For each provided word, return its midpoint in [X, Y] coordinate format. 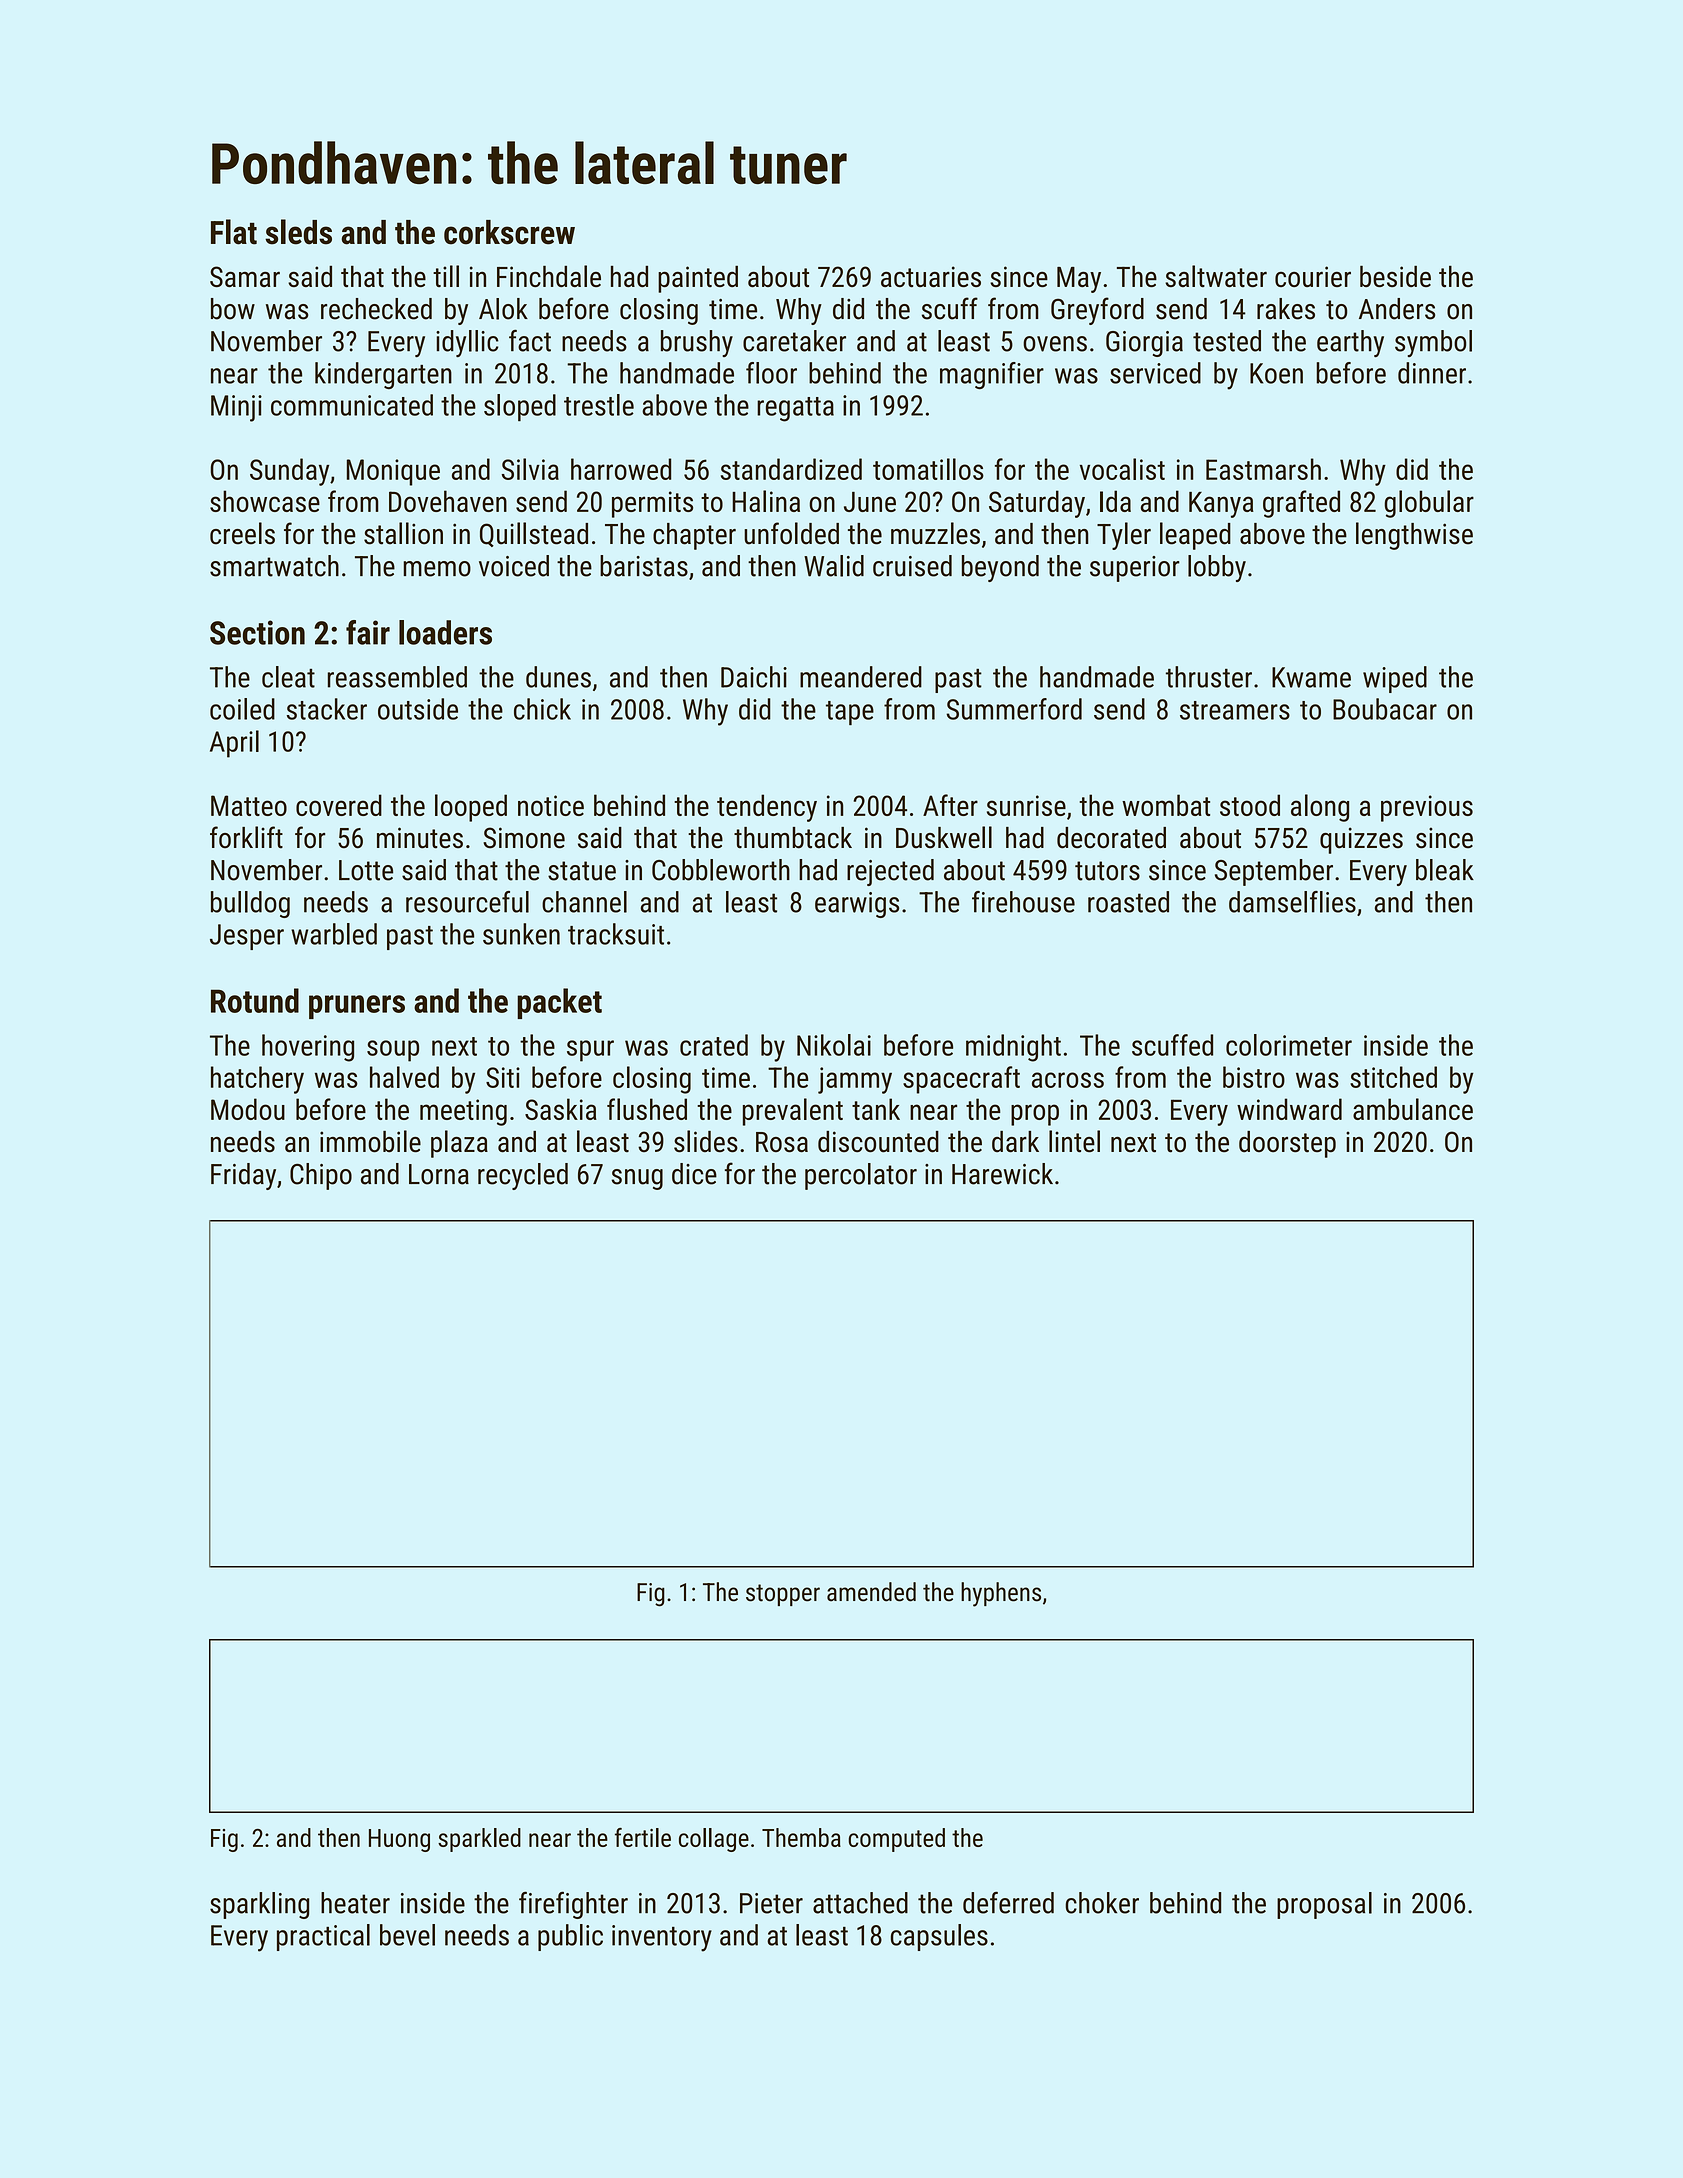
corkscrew [509, 232]
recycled [523, 1176]
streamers [1235, 710]
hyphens [1001, 1594]
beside [1395, 276]
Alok [503, 309]
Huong [399, 1840]
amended [871, 1592]
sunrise [1026, 805]
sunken [521, 934]
